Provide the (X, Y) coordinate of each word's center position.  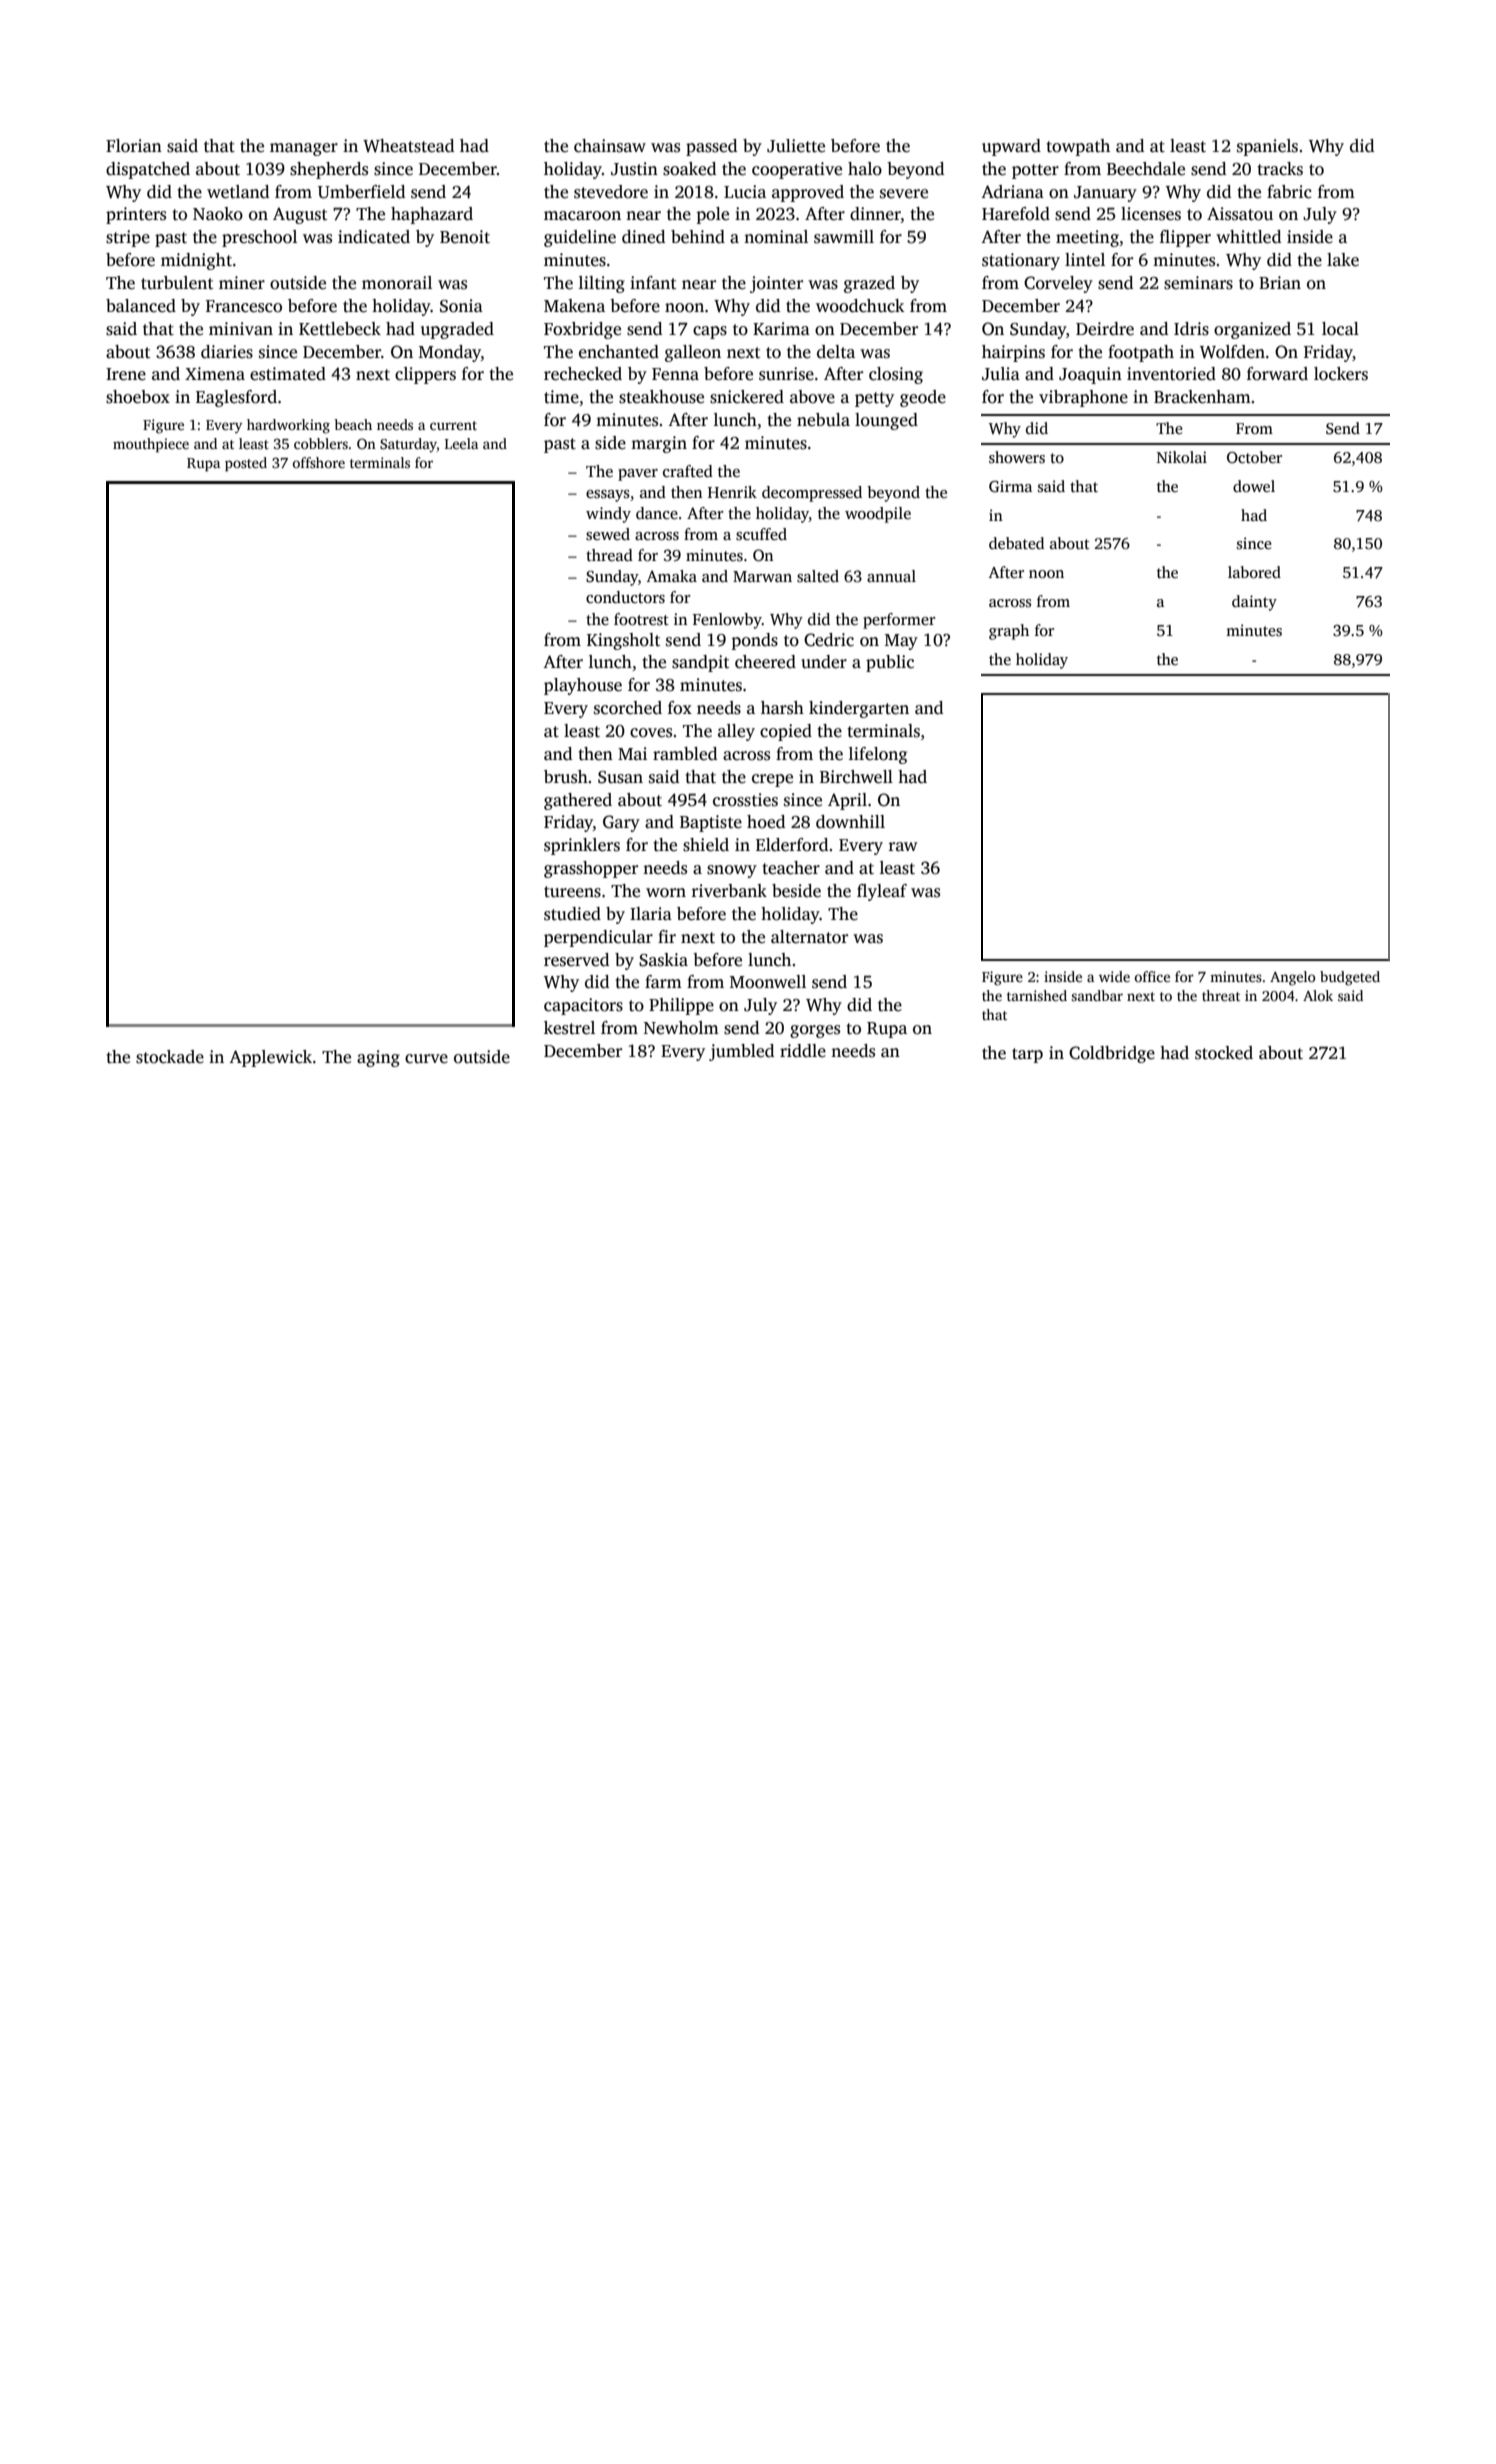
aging (378, 1058)
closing (896, 375)
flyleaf (882, 892)
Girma (1010, 486)
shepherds (329, 170)
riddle (803, 1051)
